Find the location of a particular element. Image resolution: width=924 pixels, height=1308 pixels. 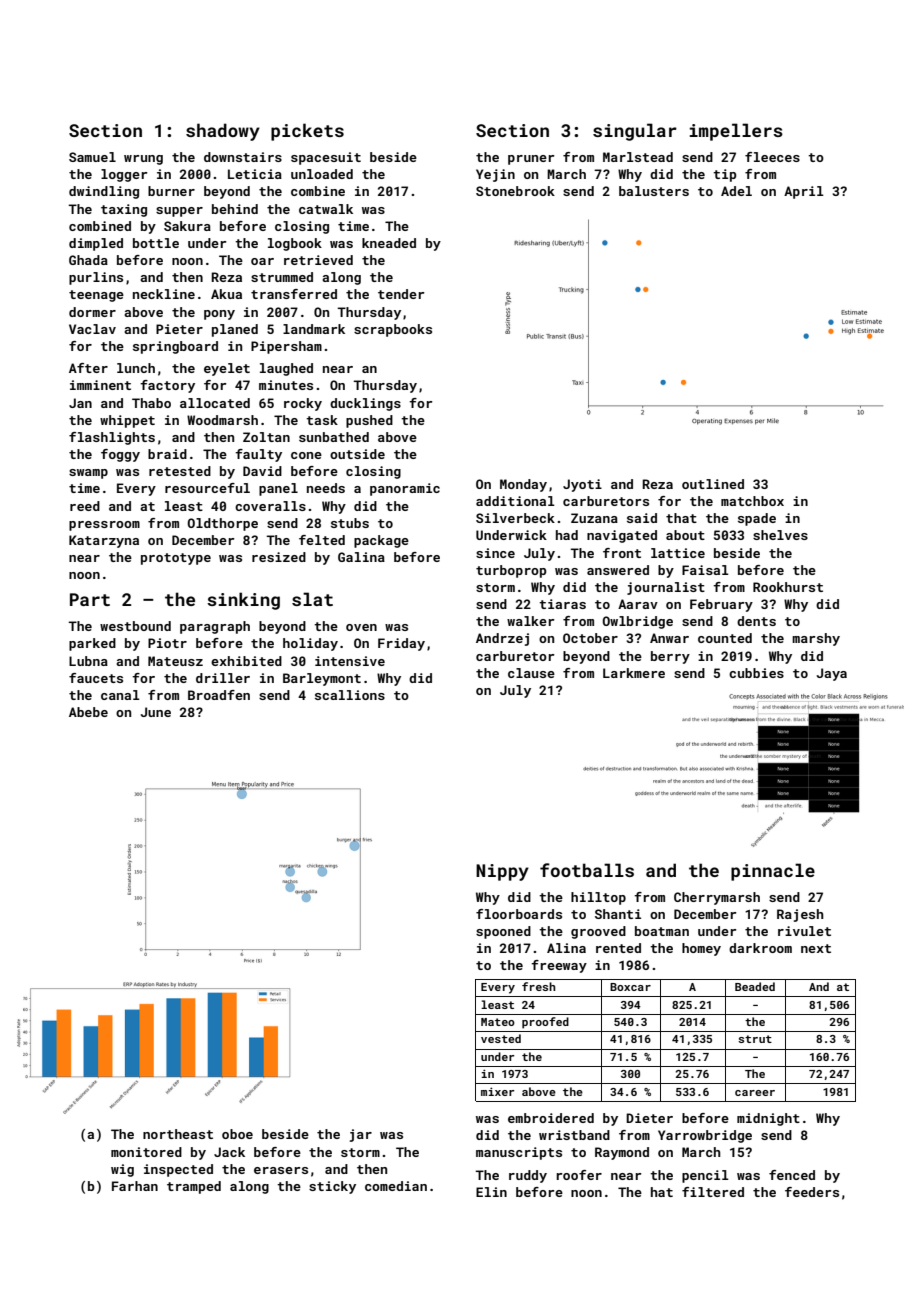

Elin is located at coordinates (491, 1192).
